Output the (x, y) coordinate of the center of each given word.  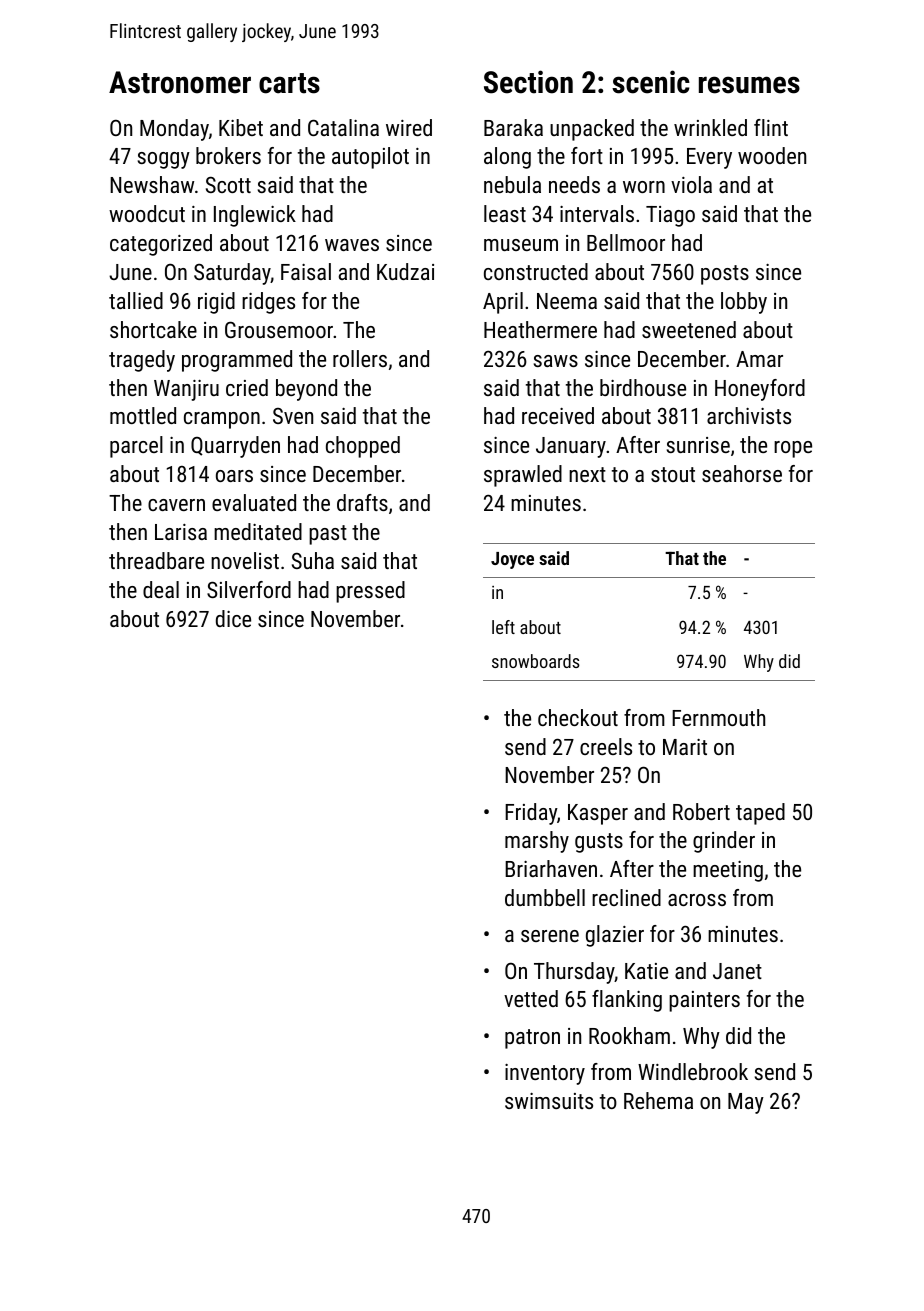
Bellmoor (626, 242)
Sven (293, 416)
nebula (512, 184)
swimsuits (549, 1101)
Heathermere (540, 329)
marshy (537, 842)
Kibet (241, 127)
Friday (531, 814)
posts (725, 275)
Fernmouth (718, 717)
